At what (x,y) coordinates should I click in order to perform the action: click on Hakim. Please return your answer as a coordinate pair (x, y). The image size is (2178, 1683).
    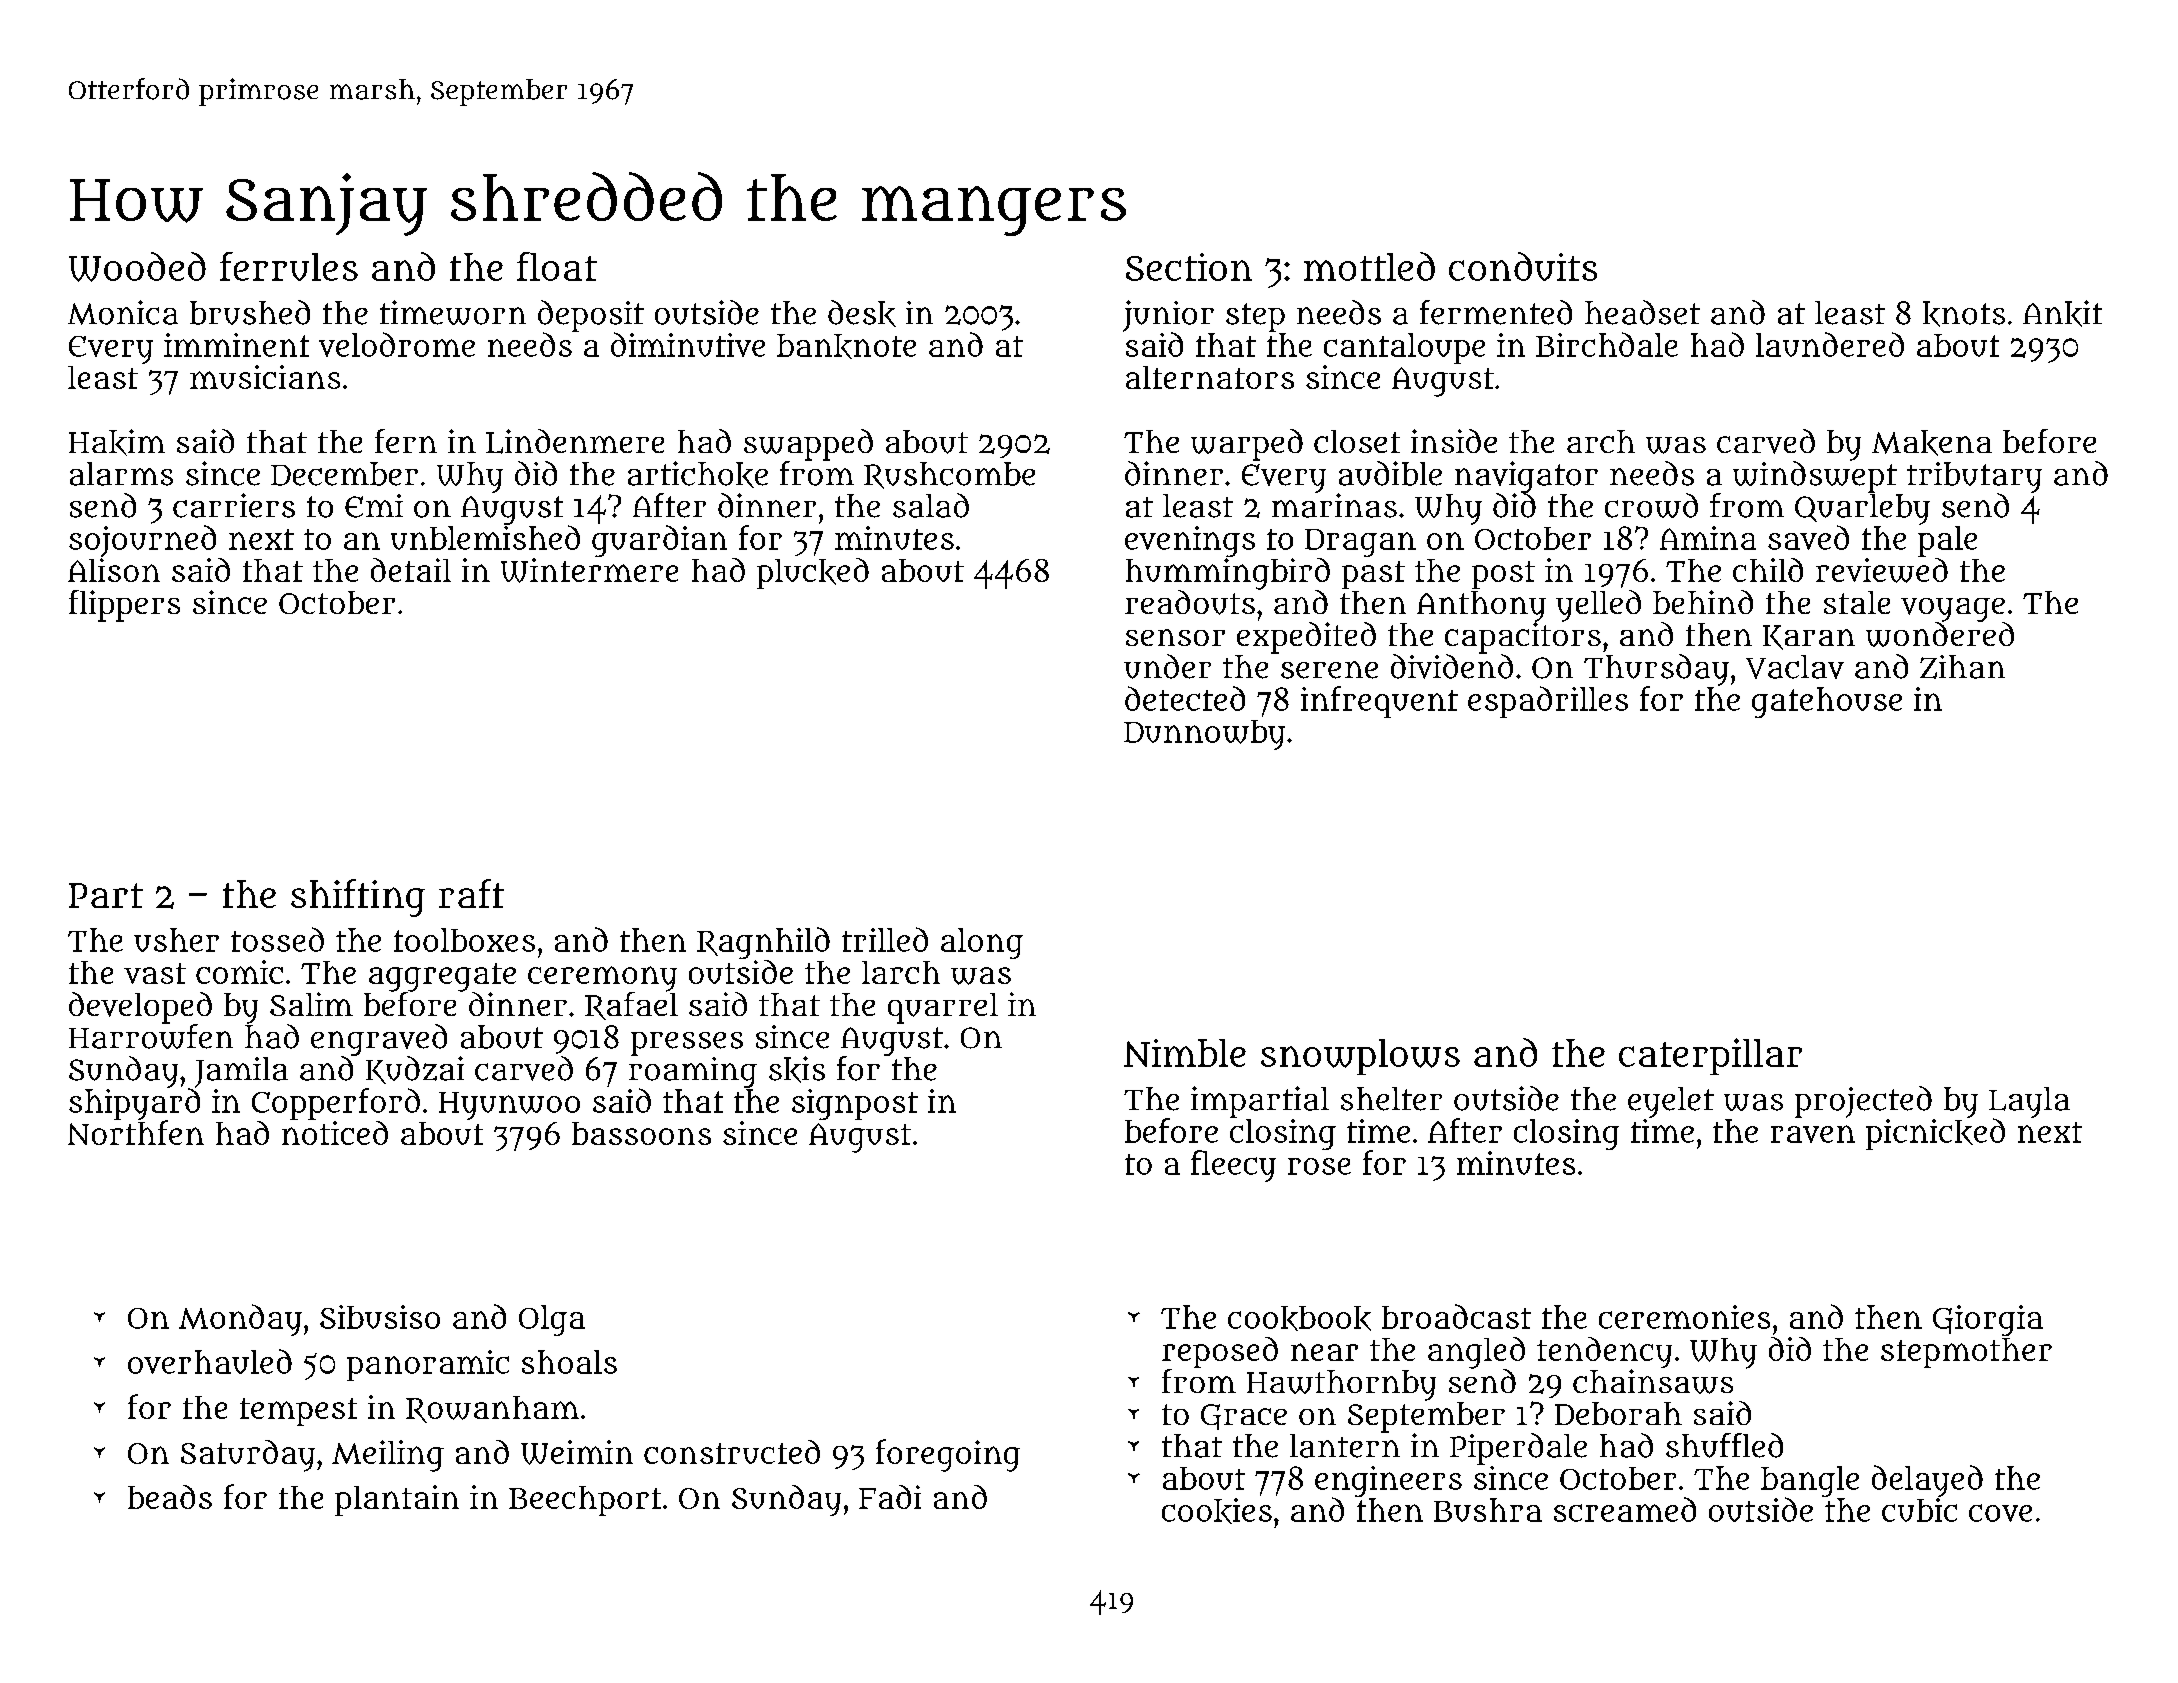
    Looking at the image, I should click on (117, 442).
